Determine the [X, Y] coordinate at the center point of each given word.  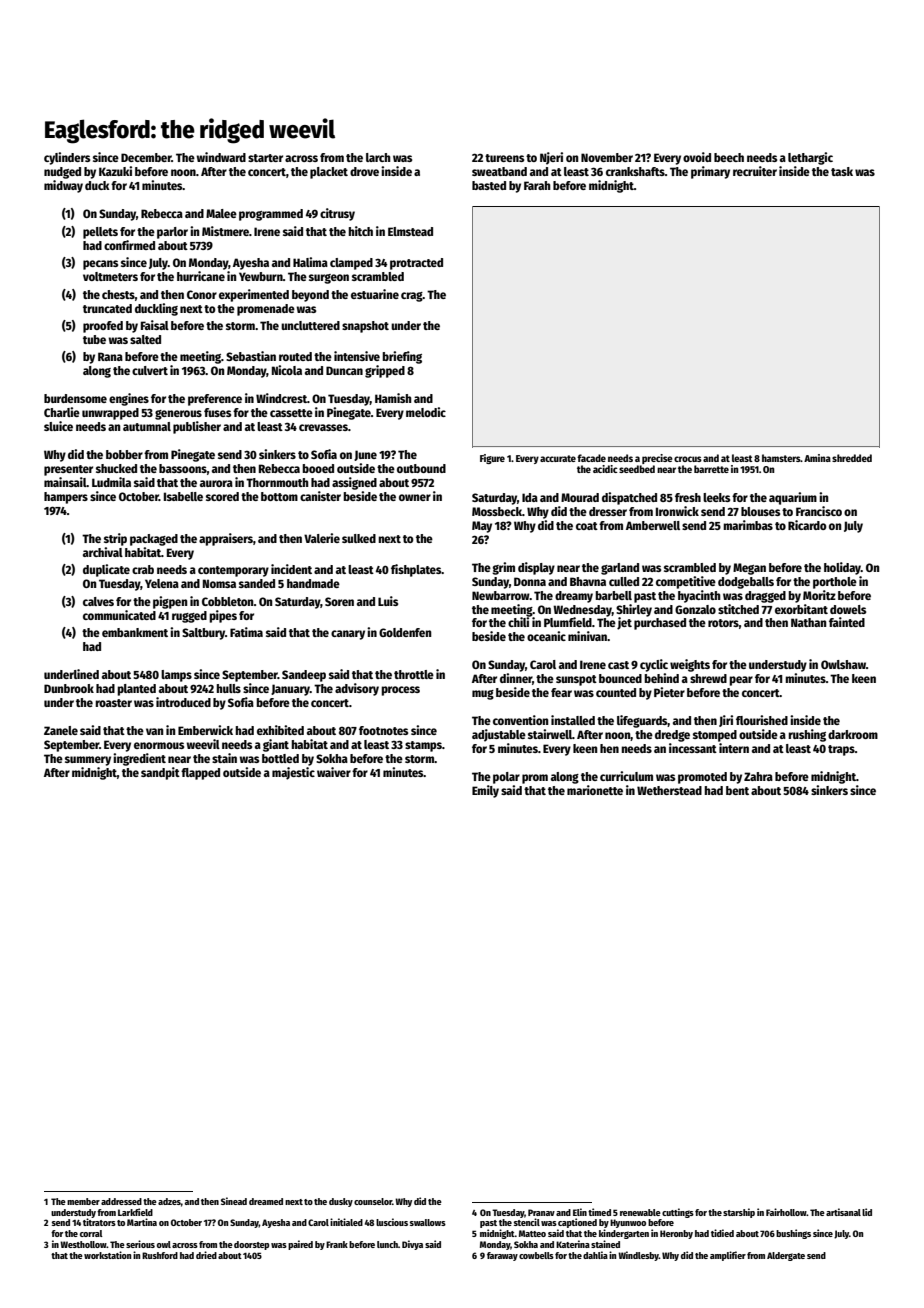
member [83, 1201]
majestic [293, 773]
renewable [640, 1212]
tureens [504, 158]
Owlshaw [843, 664]
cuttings [678, 1213]
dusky [341, 1202]
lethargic [810, 158]
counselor [373, 1201]
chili [518, 622]
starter [265, 158]
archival [103, 552]
